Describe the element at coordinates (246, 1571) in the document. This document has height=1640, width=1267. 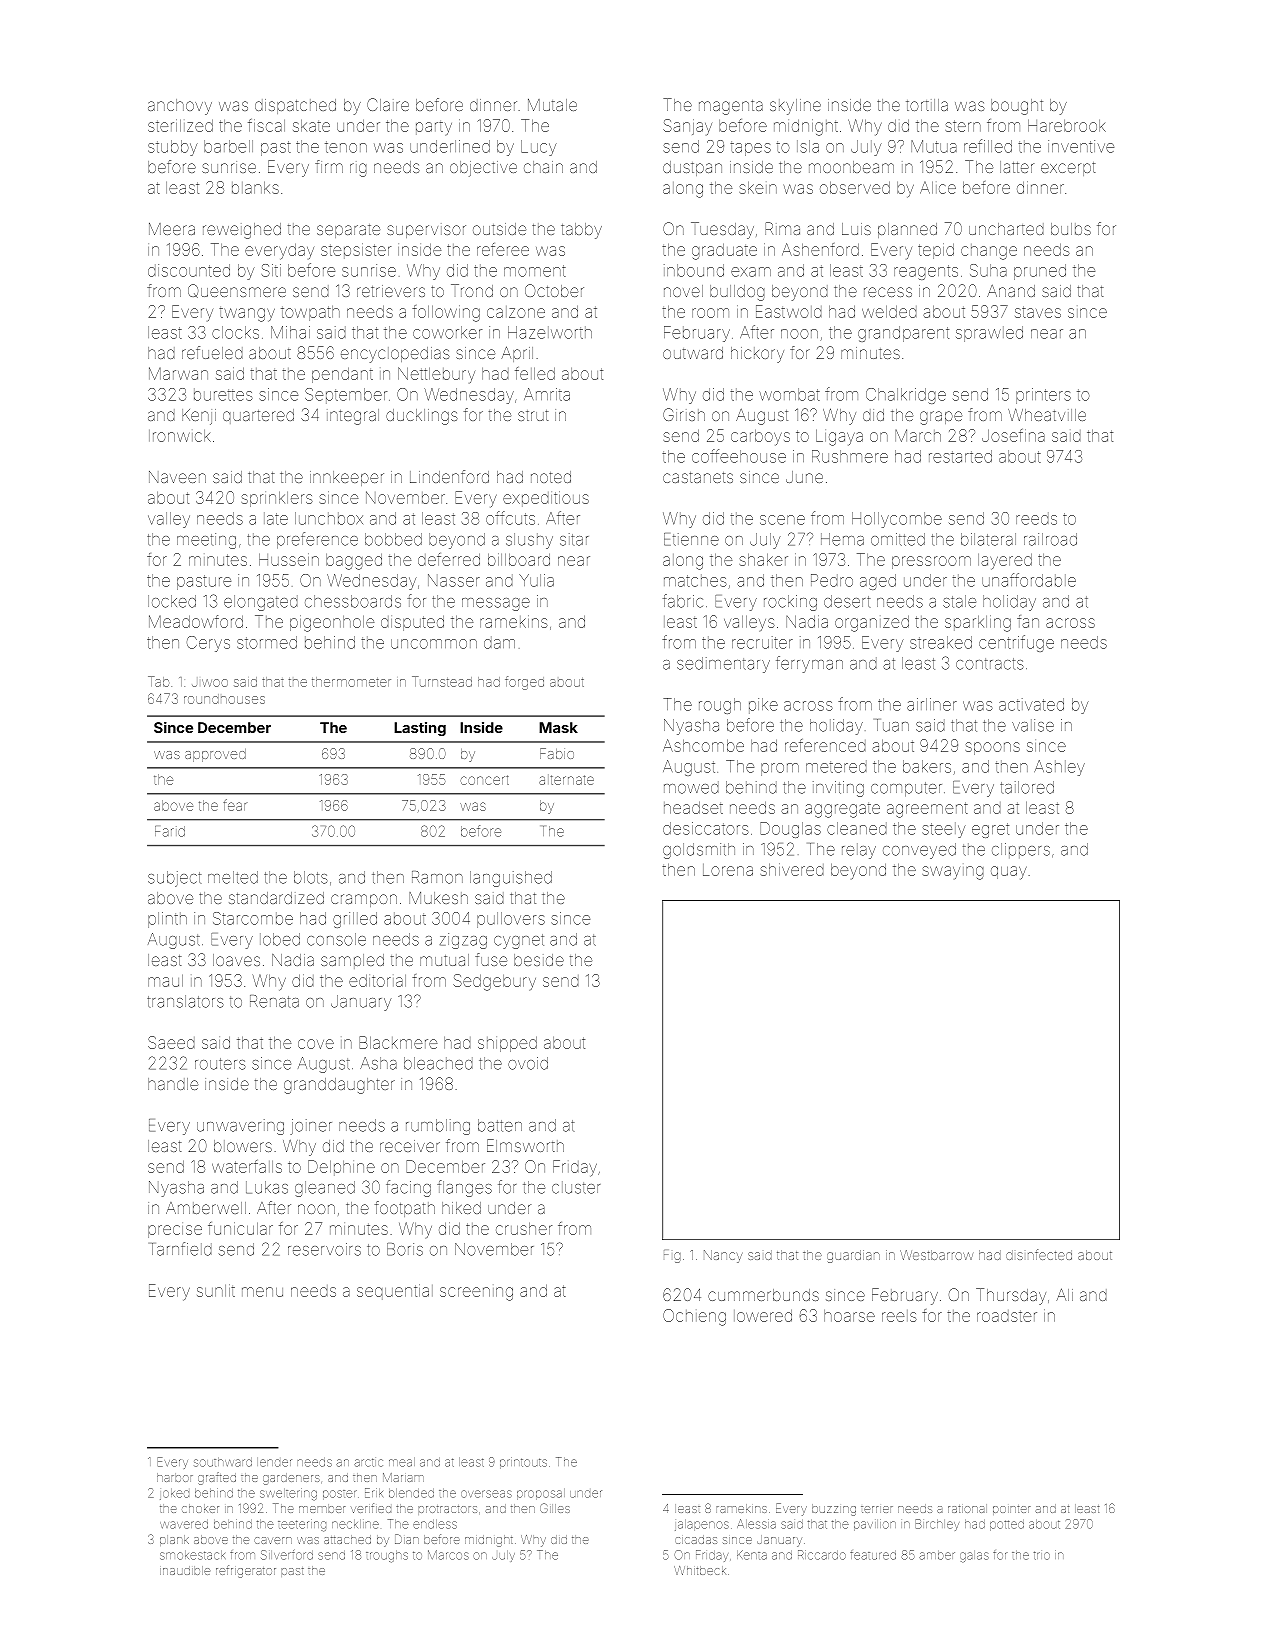
I see `refrigerator` at that location.
